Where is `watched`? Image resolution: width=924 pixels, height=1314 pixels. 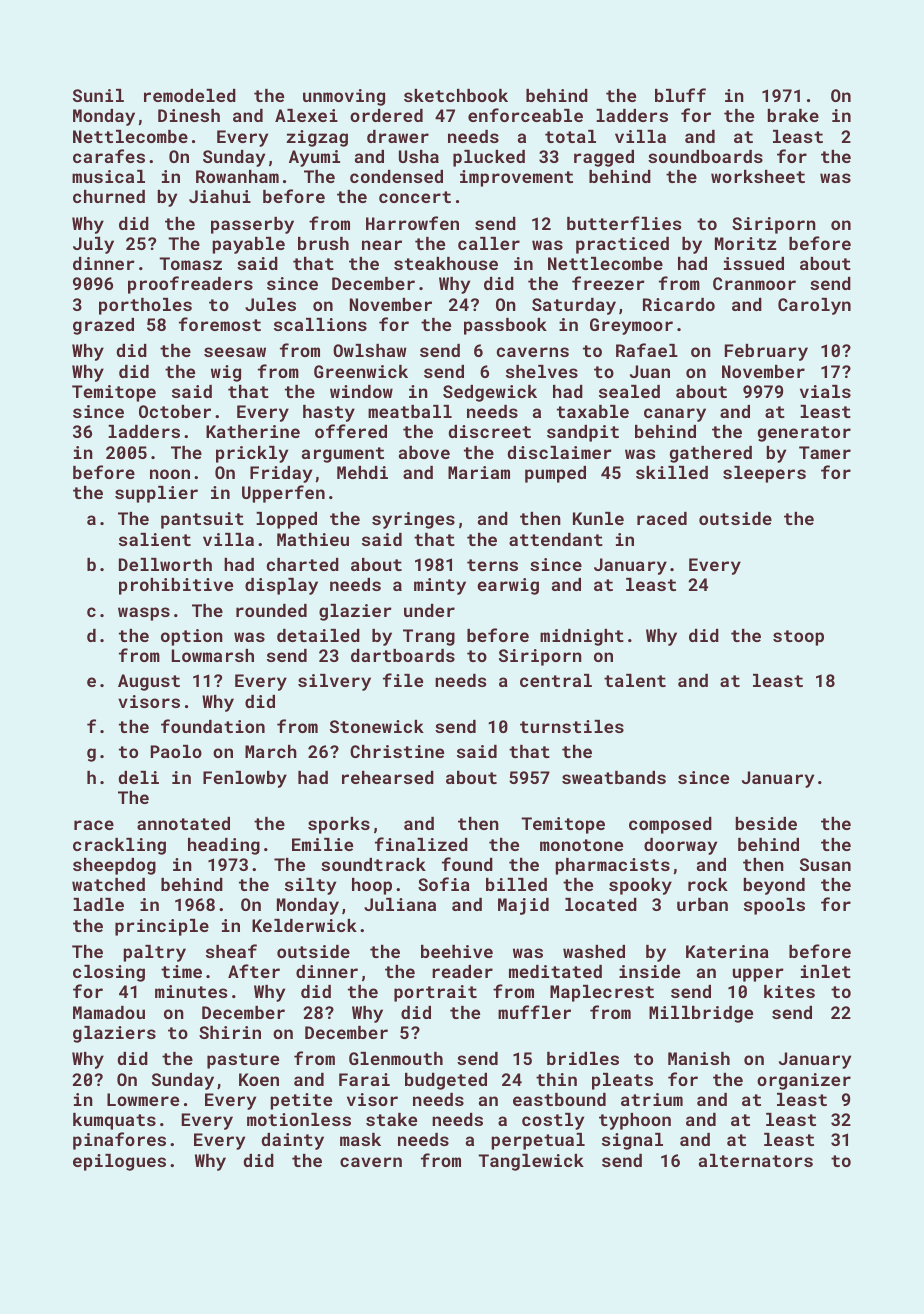 watched is located at coordinates (108, 884).
